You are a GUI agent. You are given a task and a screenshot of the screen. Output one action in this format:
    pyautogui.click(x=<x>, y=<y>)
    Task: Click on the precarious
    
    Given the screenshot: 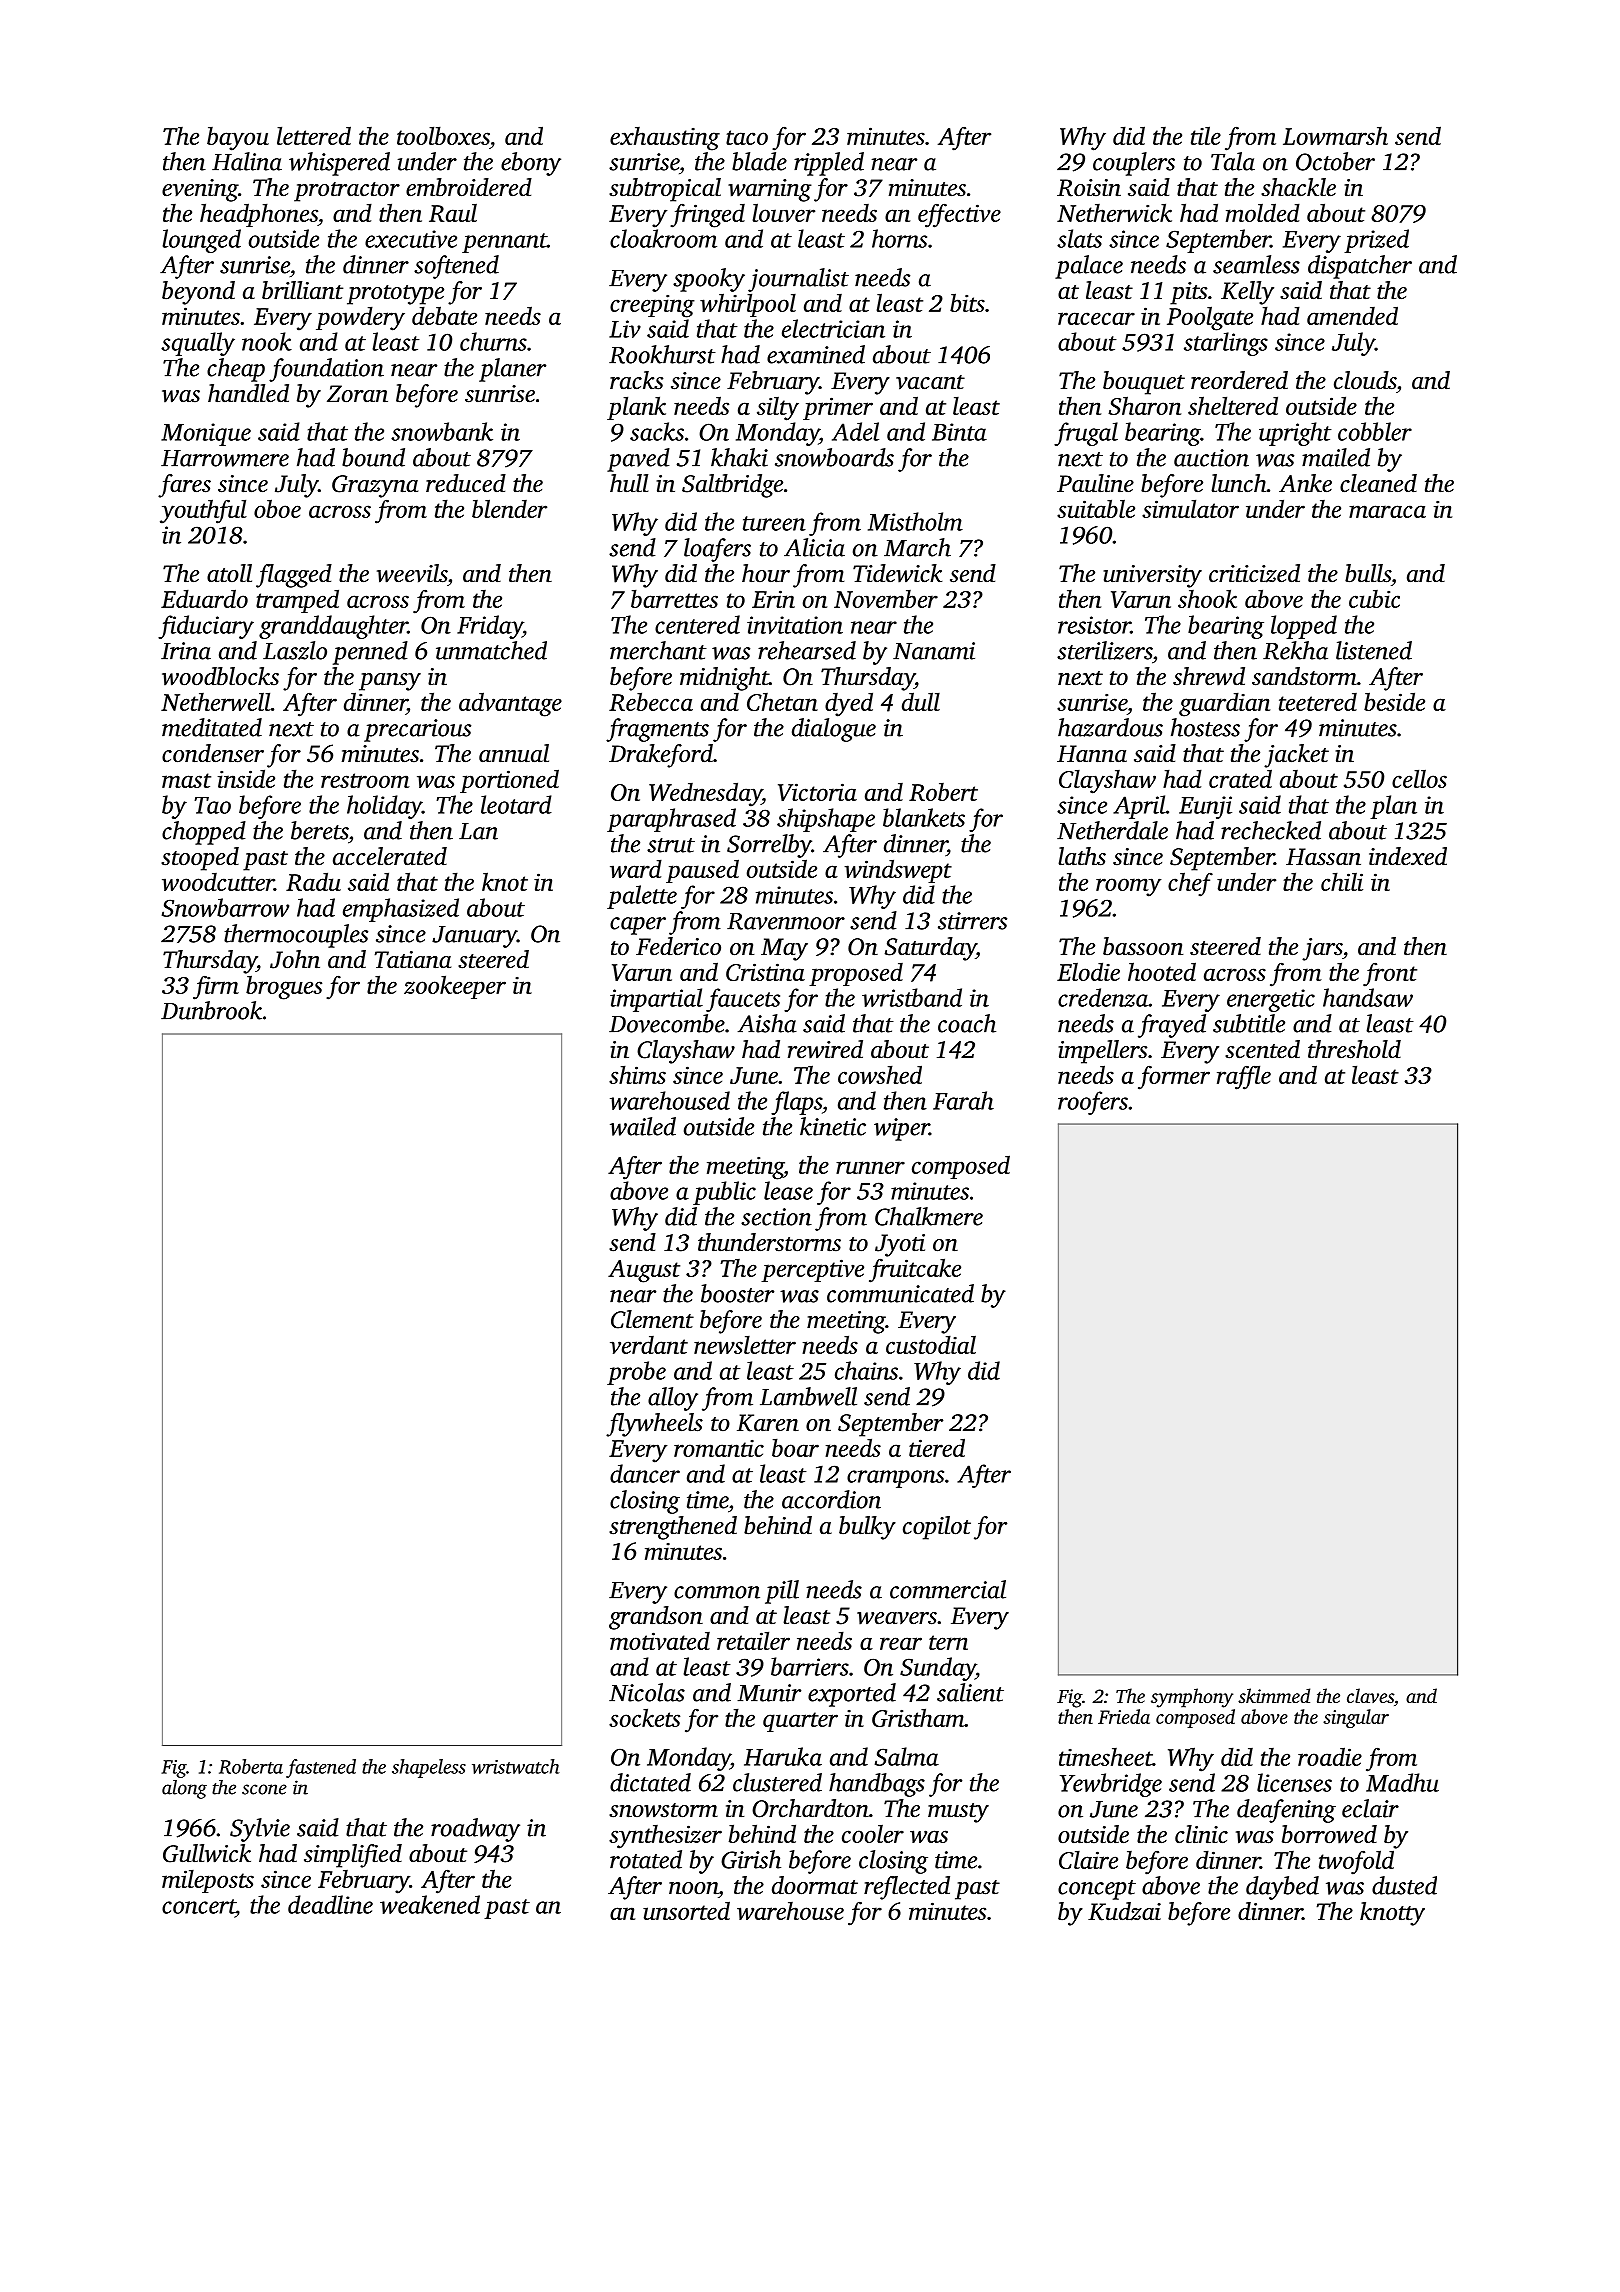 What is the action you would take?
    pyautogui.click(x=417, y=730)
